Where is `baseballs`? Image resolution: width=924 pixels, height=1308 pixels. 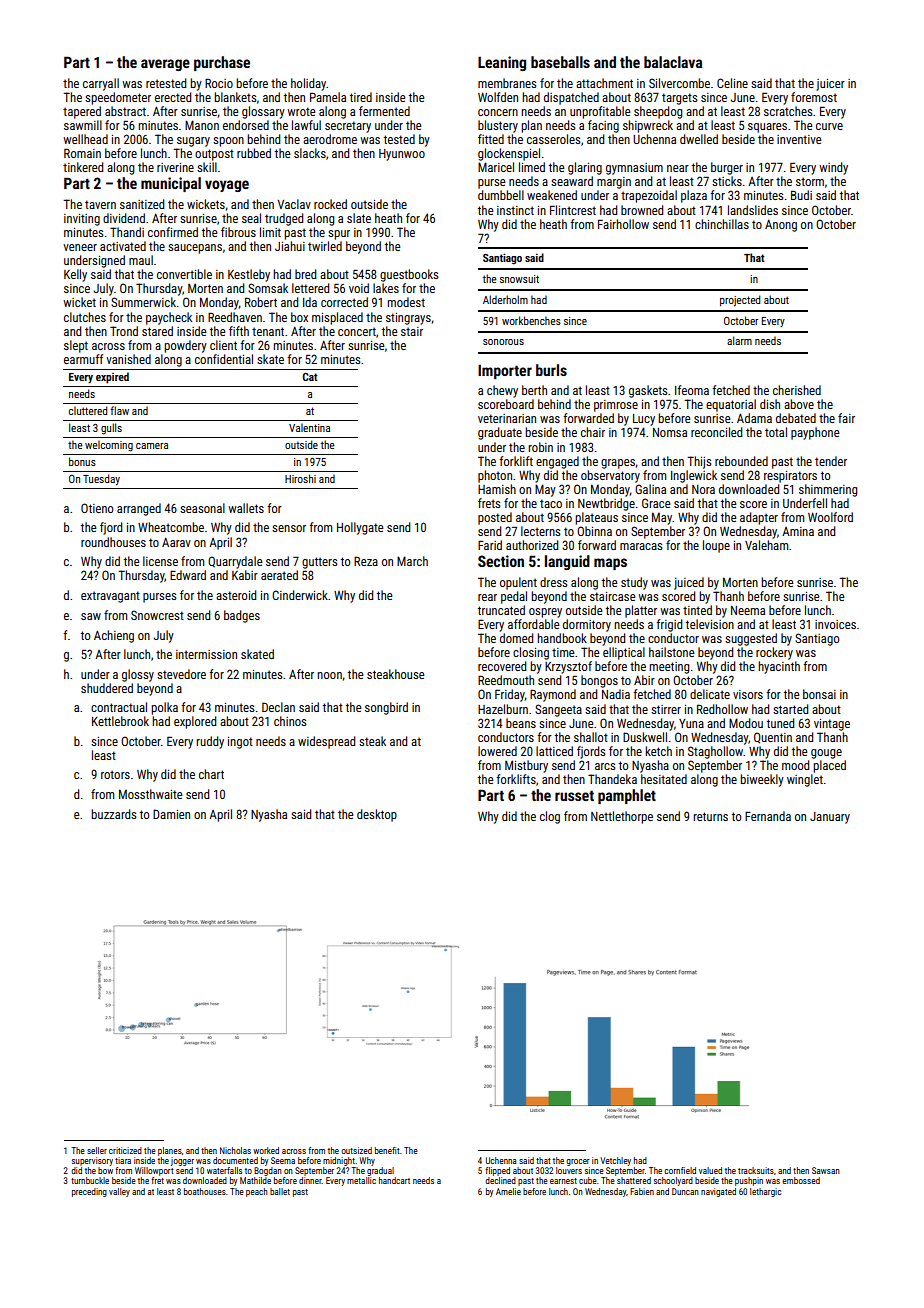
baseballs is located at coordinates (560, 62).
